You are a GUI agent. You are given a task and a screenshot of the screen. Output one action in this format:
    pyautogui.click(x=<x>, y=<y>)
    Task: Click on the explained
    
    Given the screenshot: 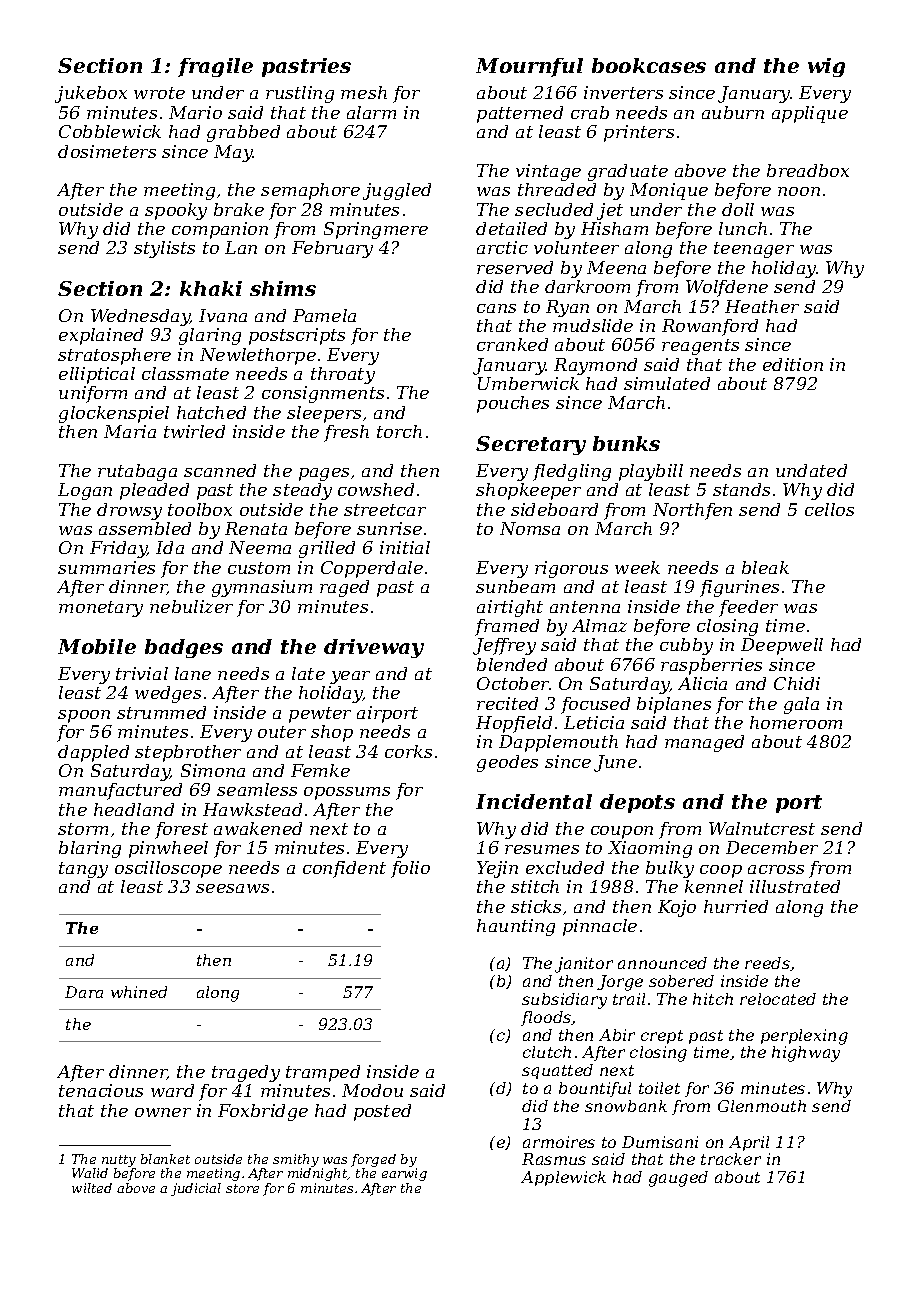 What is the action you would take?
    pyautogui.click(x=101, y=336)
